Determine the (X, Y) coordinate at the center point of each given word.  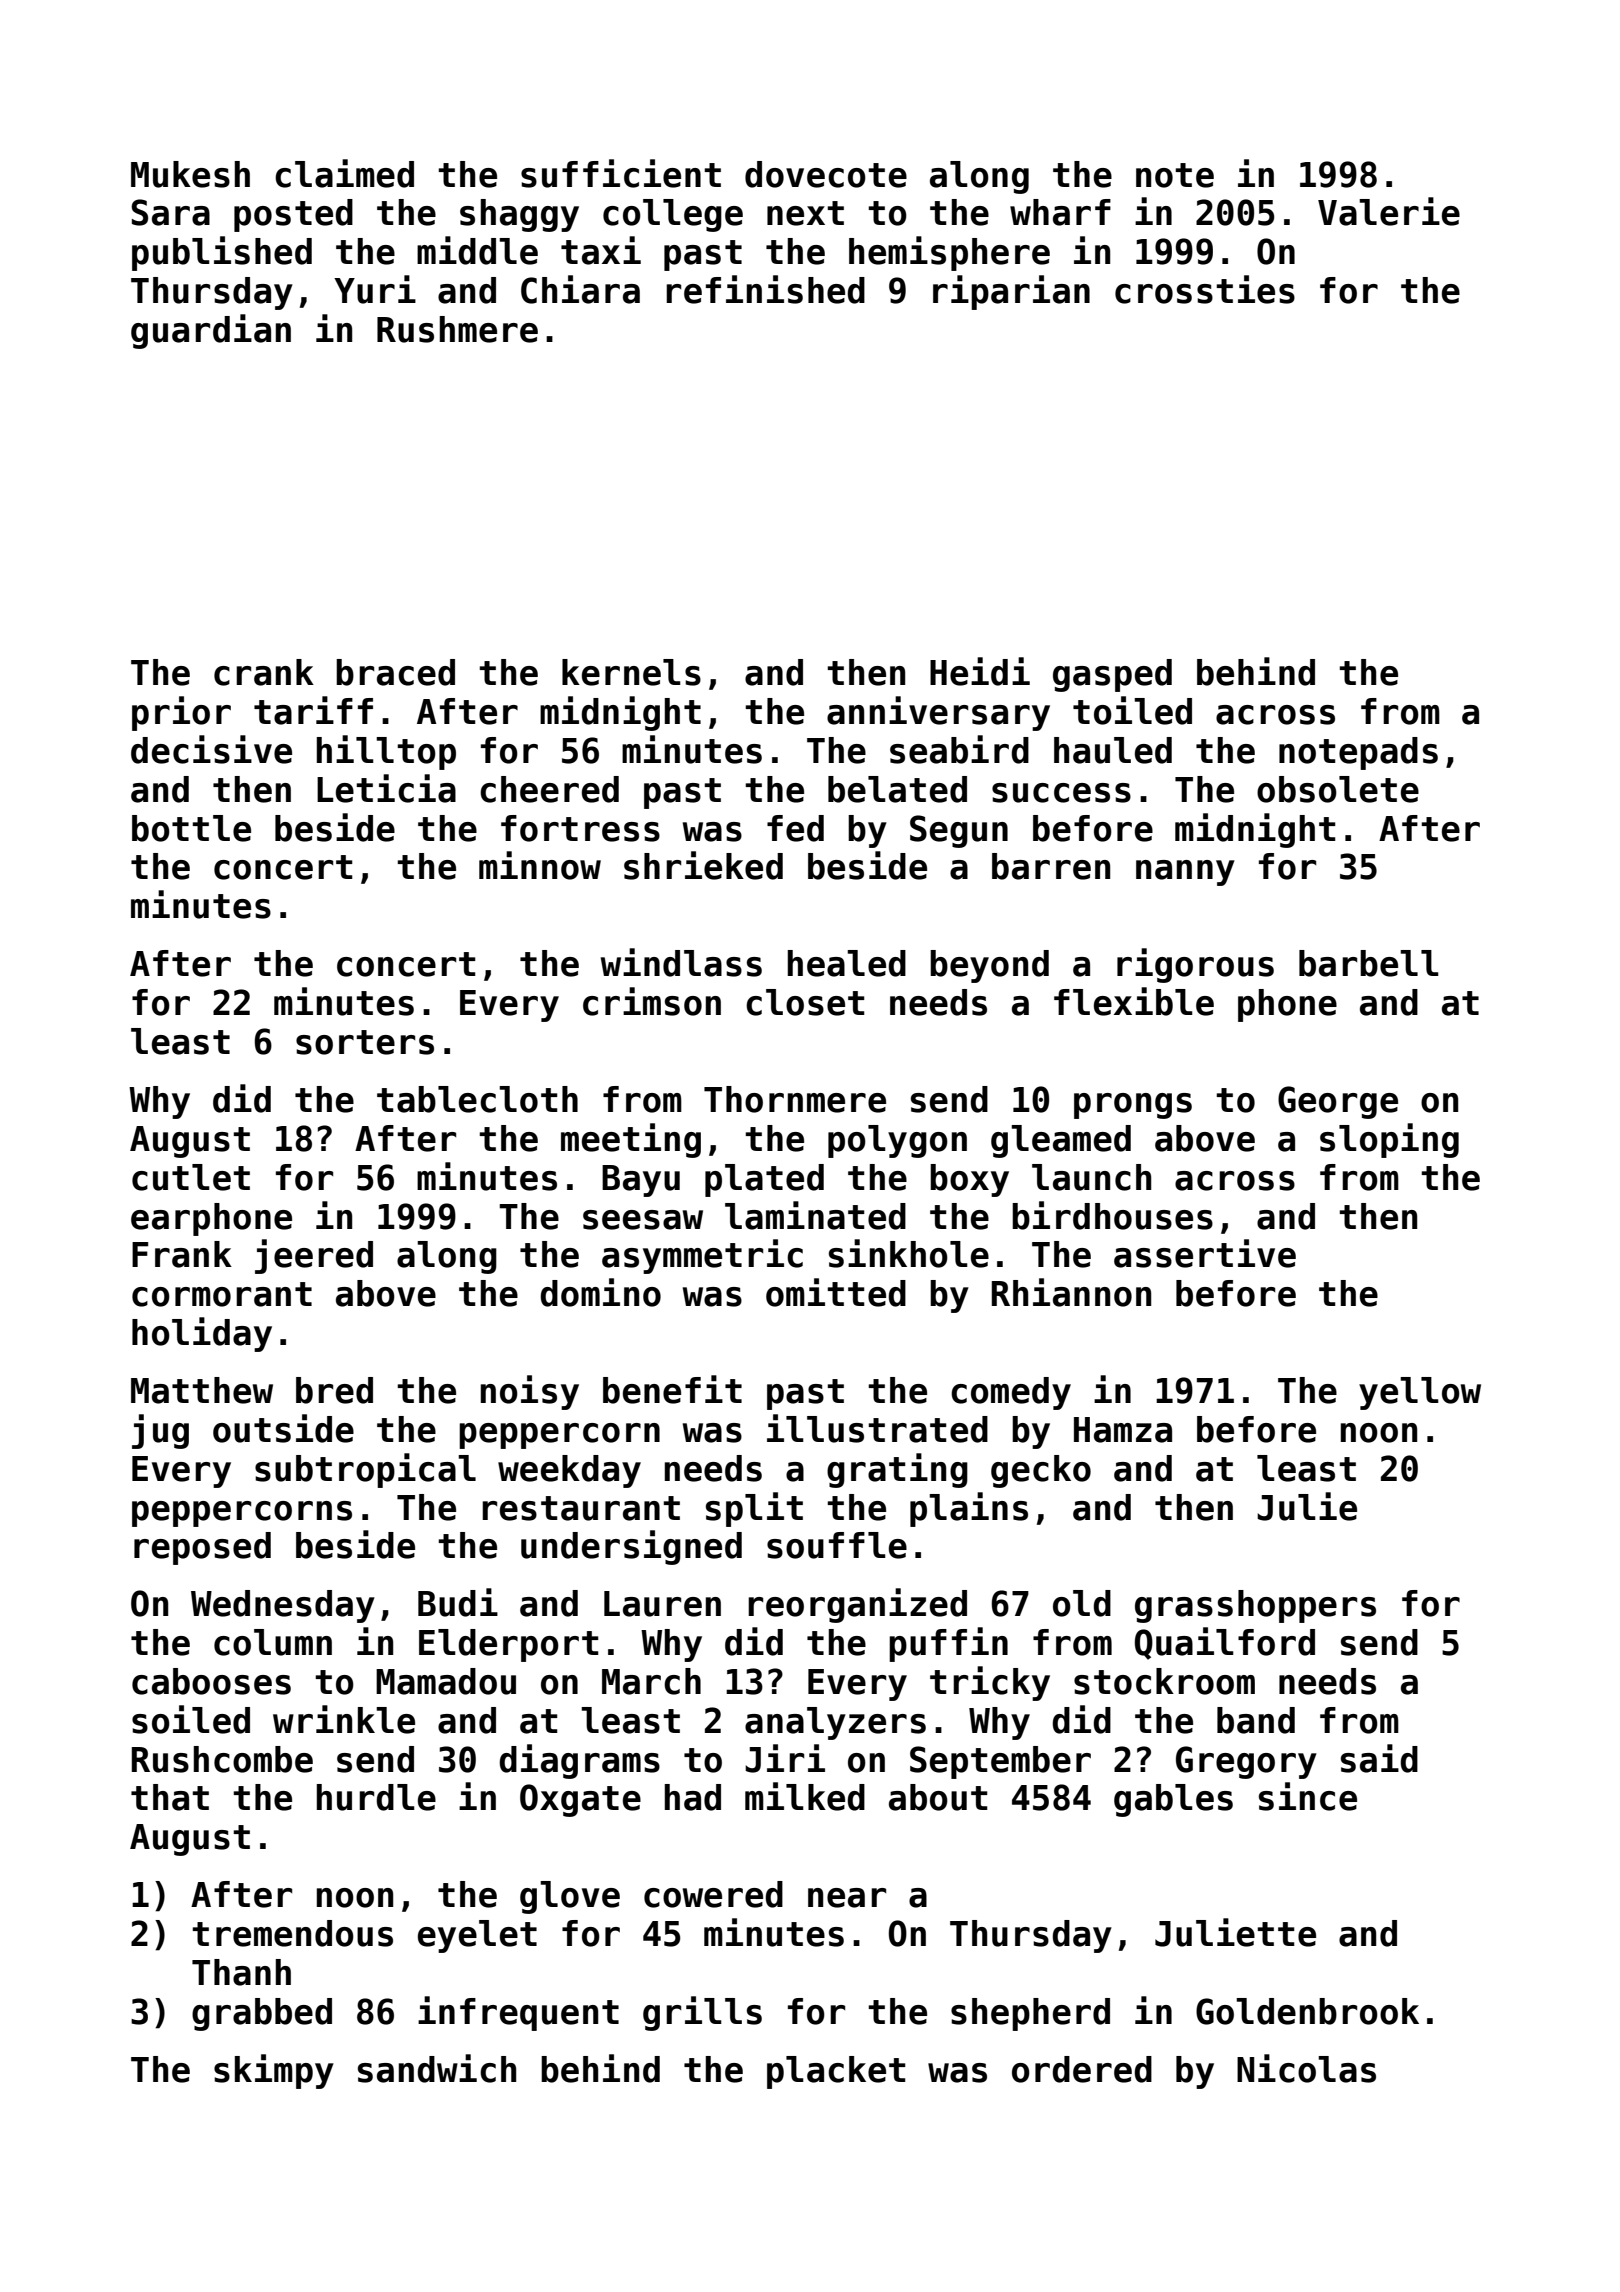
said (1379, 1758)
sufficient (621, 173)
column (273, 1642)
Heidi (980, 671)
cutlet (191, 1177)
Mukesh (190, 174)
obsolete (1338, 789)
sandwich (437, 2068)
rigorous (1195, 965)
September (1000, 1762)
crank (264, 672)
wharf (1060, 212)
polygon (897, 1141)
